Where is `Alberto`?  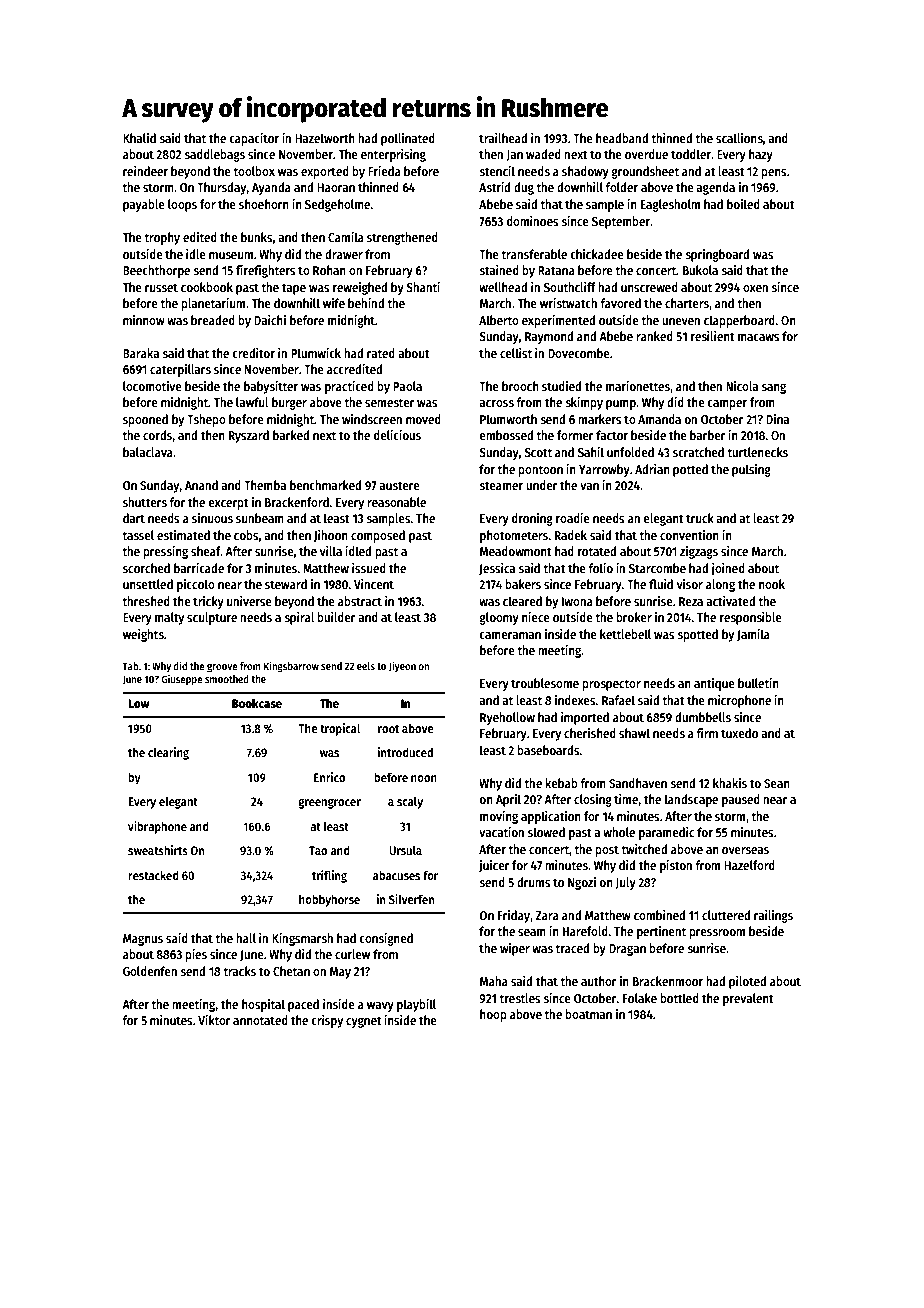 Alberto is located at coordinates (499, 320).
